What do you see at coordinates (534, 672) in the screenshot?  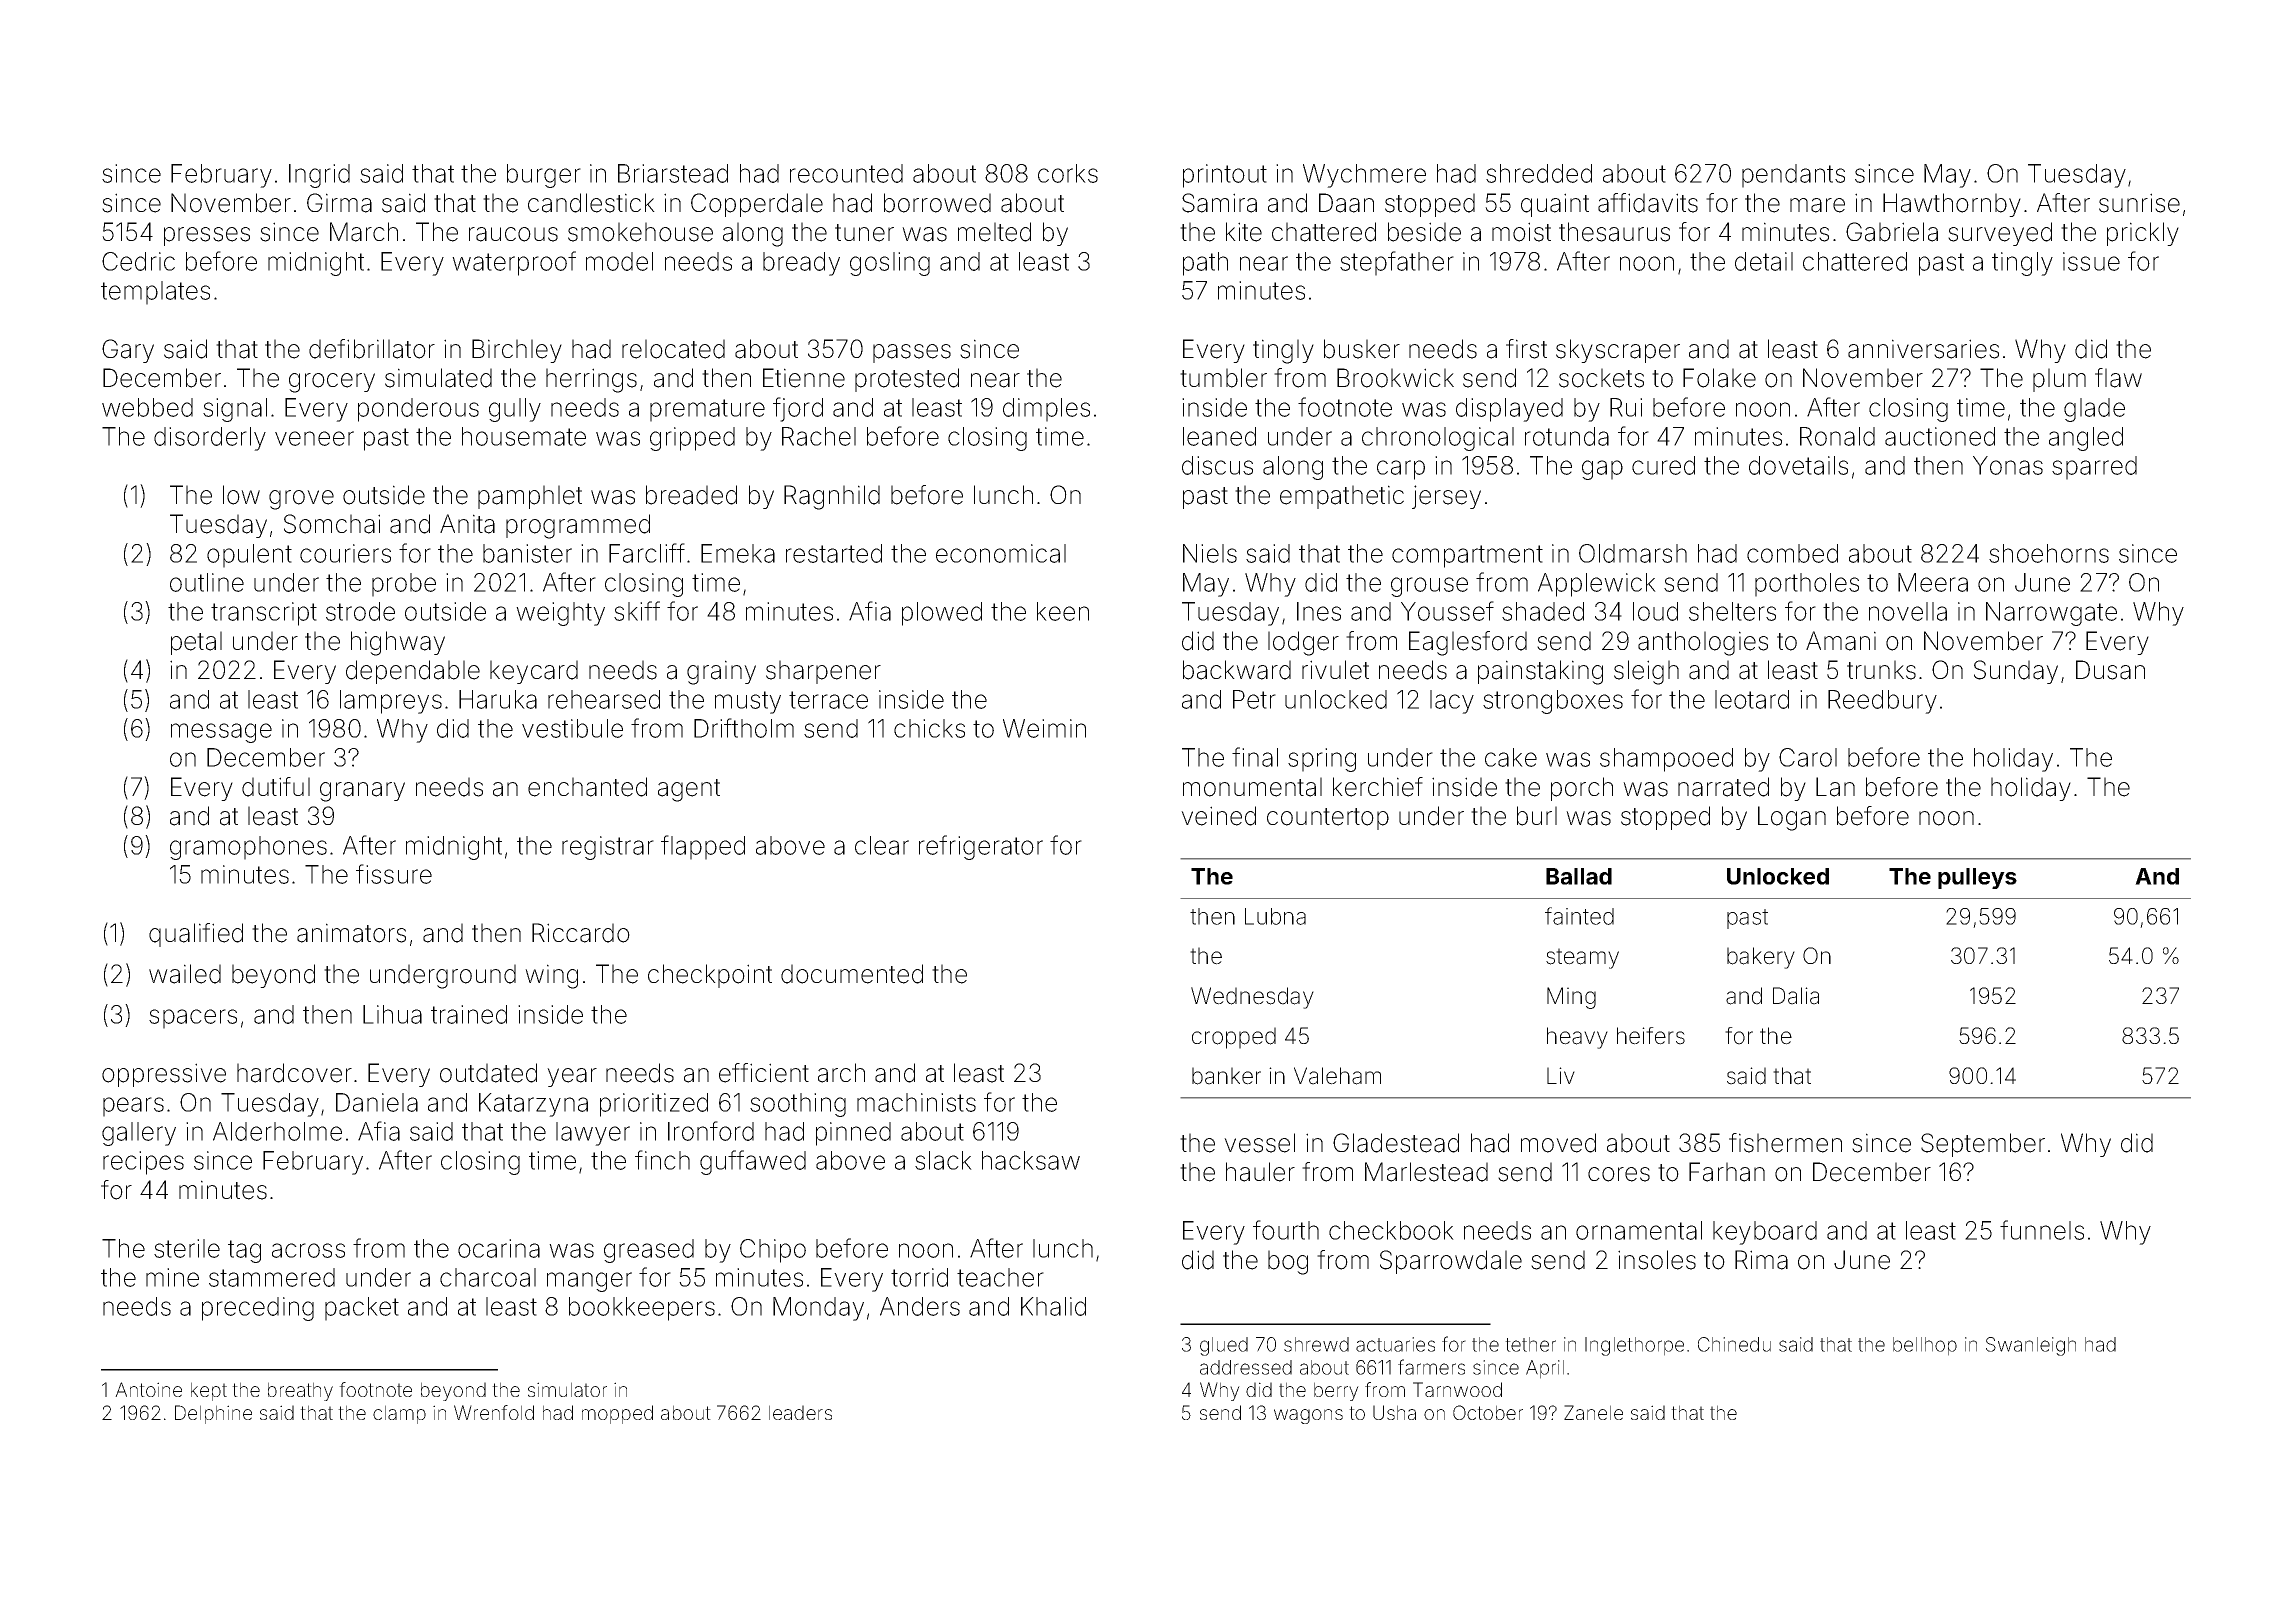 I see `keycard` at bounding box center [534, 672].
